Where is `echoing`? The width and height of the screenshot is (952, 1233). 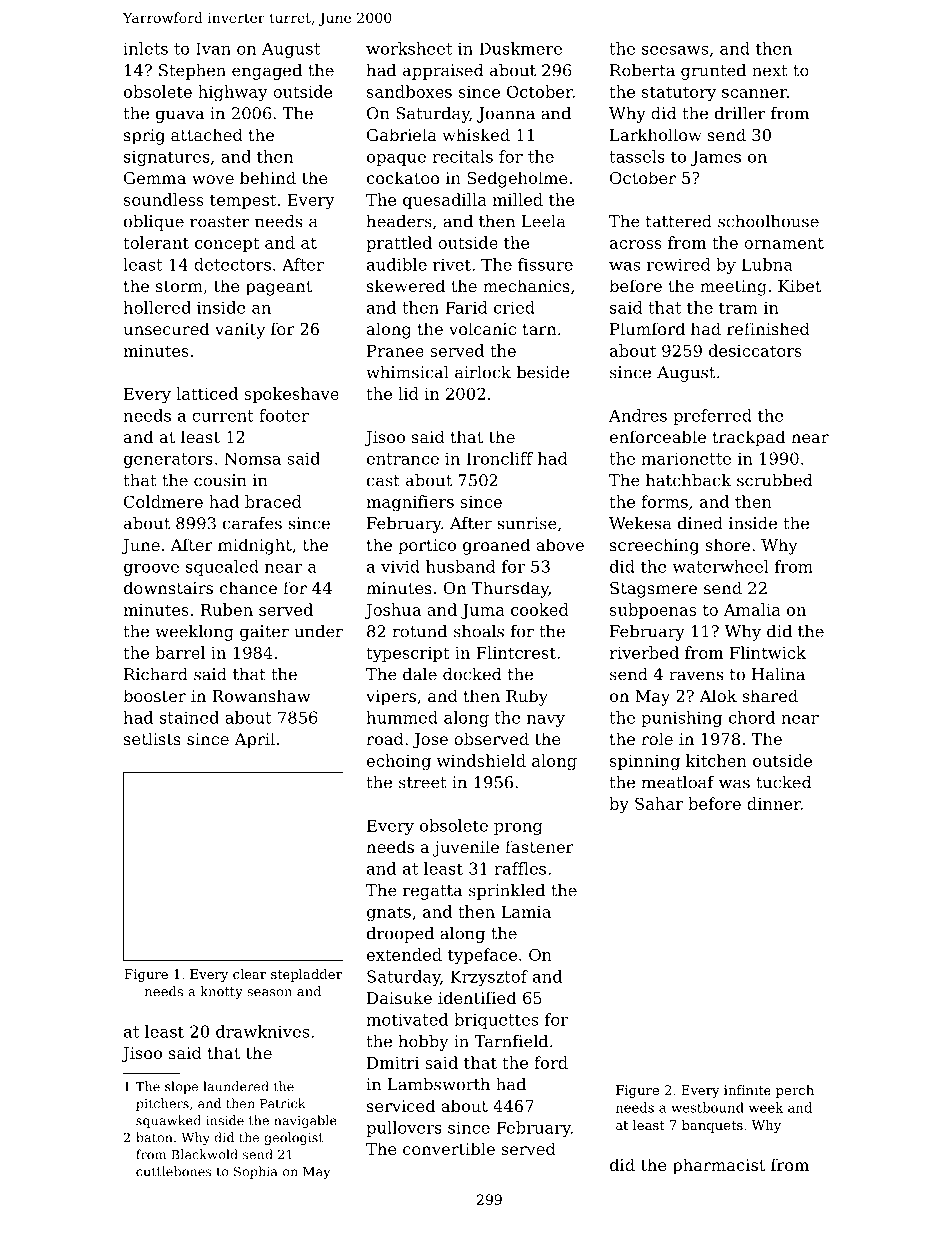 echoing is located at coordinates (399, 762).
